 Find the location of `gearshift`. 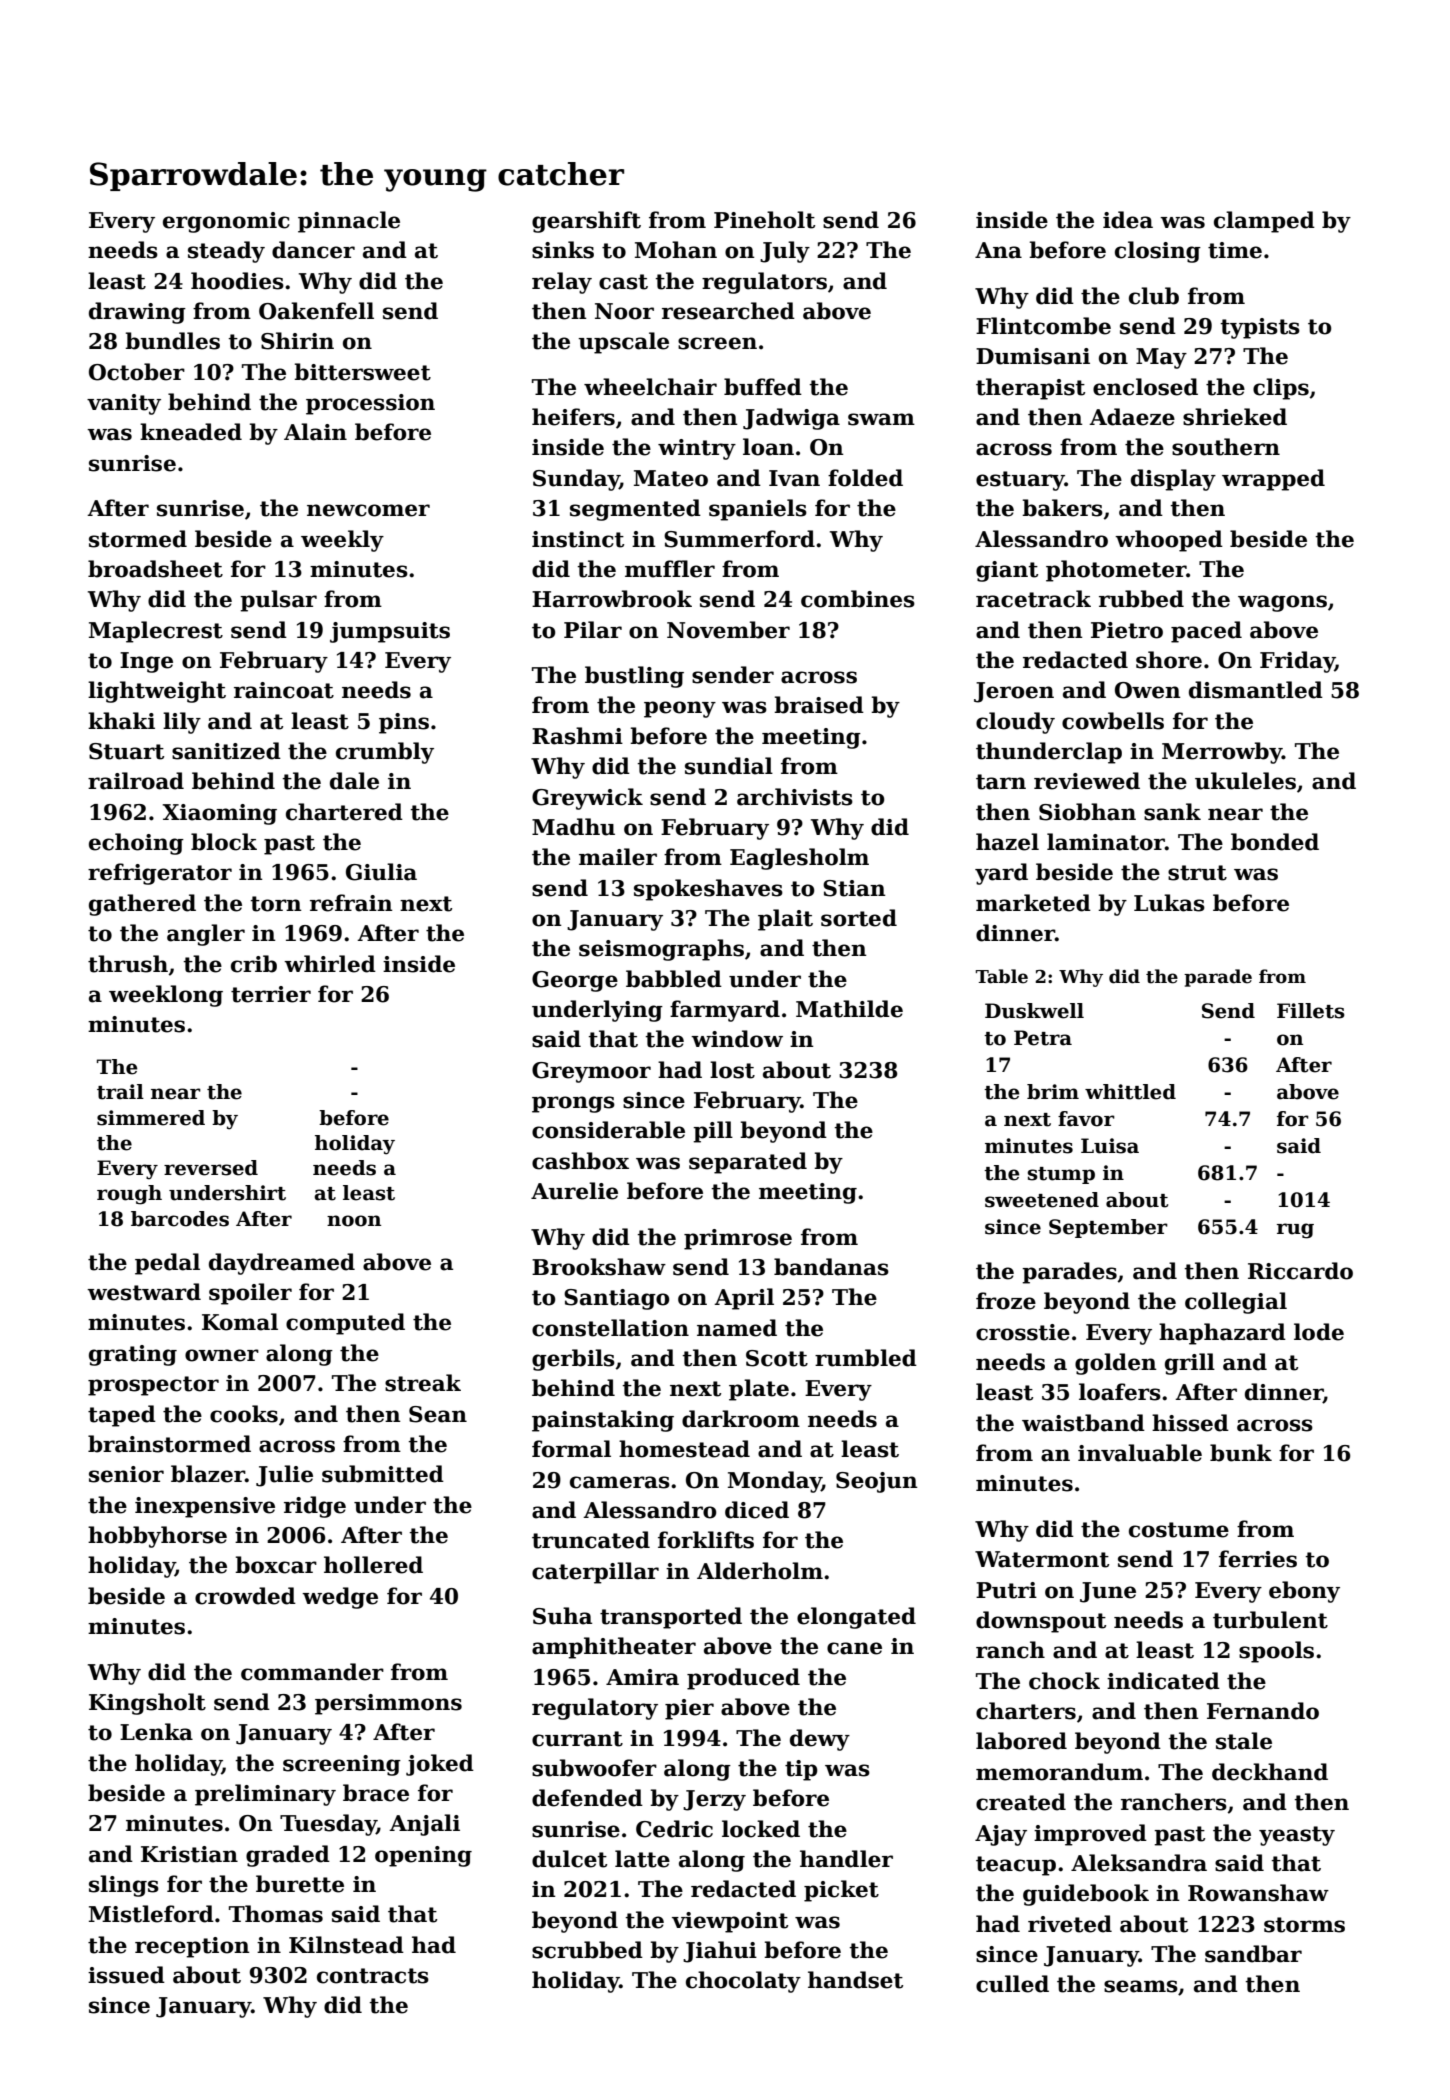

gearshift is located at coordinates (586, 222).
